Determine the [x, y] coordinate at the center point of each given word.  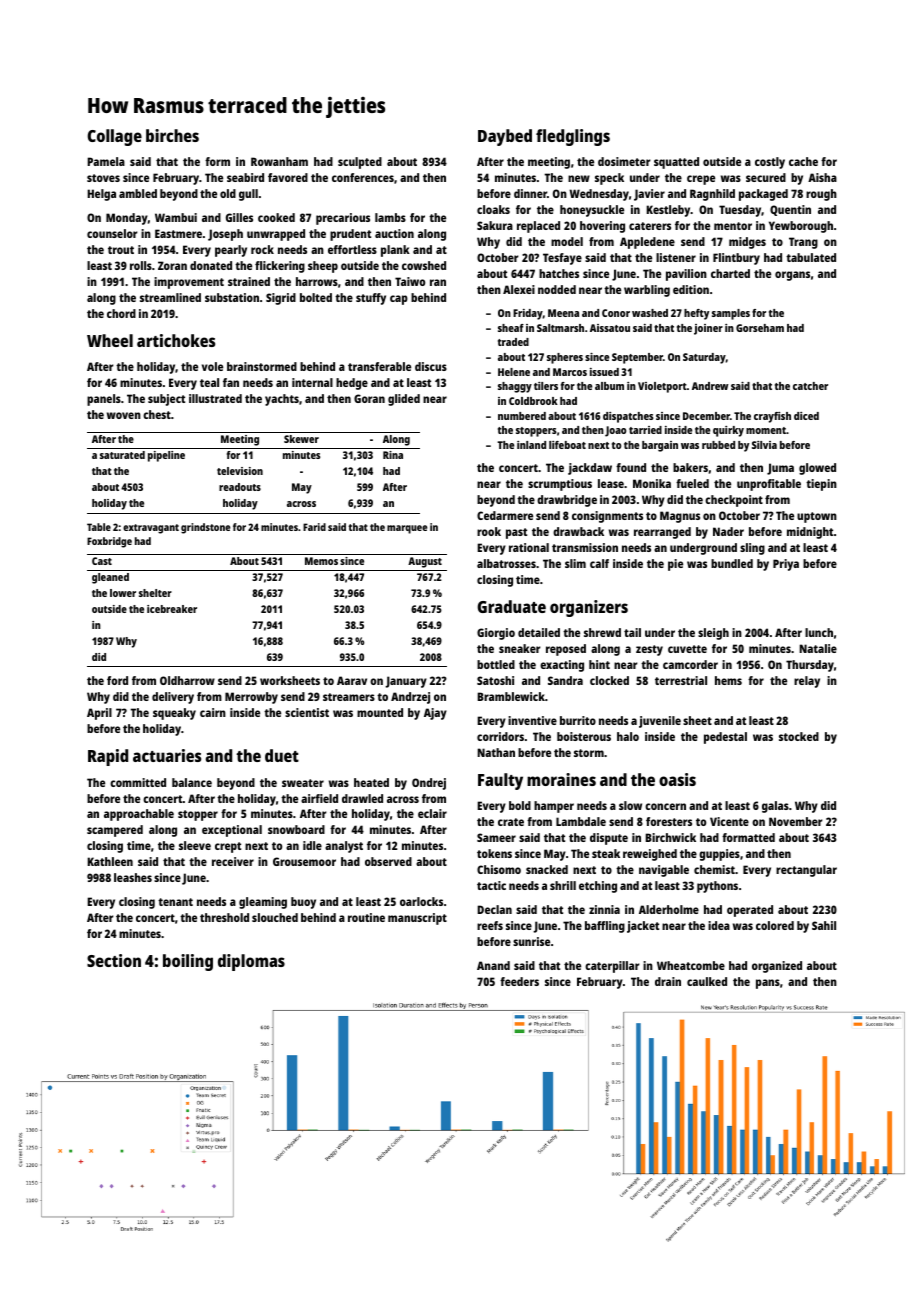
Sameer [496, 837]
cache [803, 161]
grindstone [205, 528]
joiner [708, 329]
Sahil [824, 925]
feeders [519, 981]
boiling [188, 962]
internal [312, 382]
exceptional [232, 831]
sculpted [360, 163]
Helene [514, 372]
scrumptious [560, 485]
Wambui [176, 217]
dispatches [628, 417]
